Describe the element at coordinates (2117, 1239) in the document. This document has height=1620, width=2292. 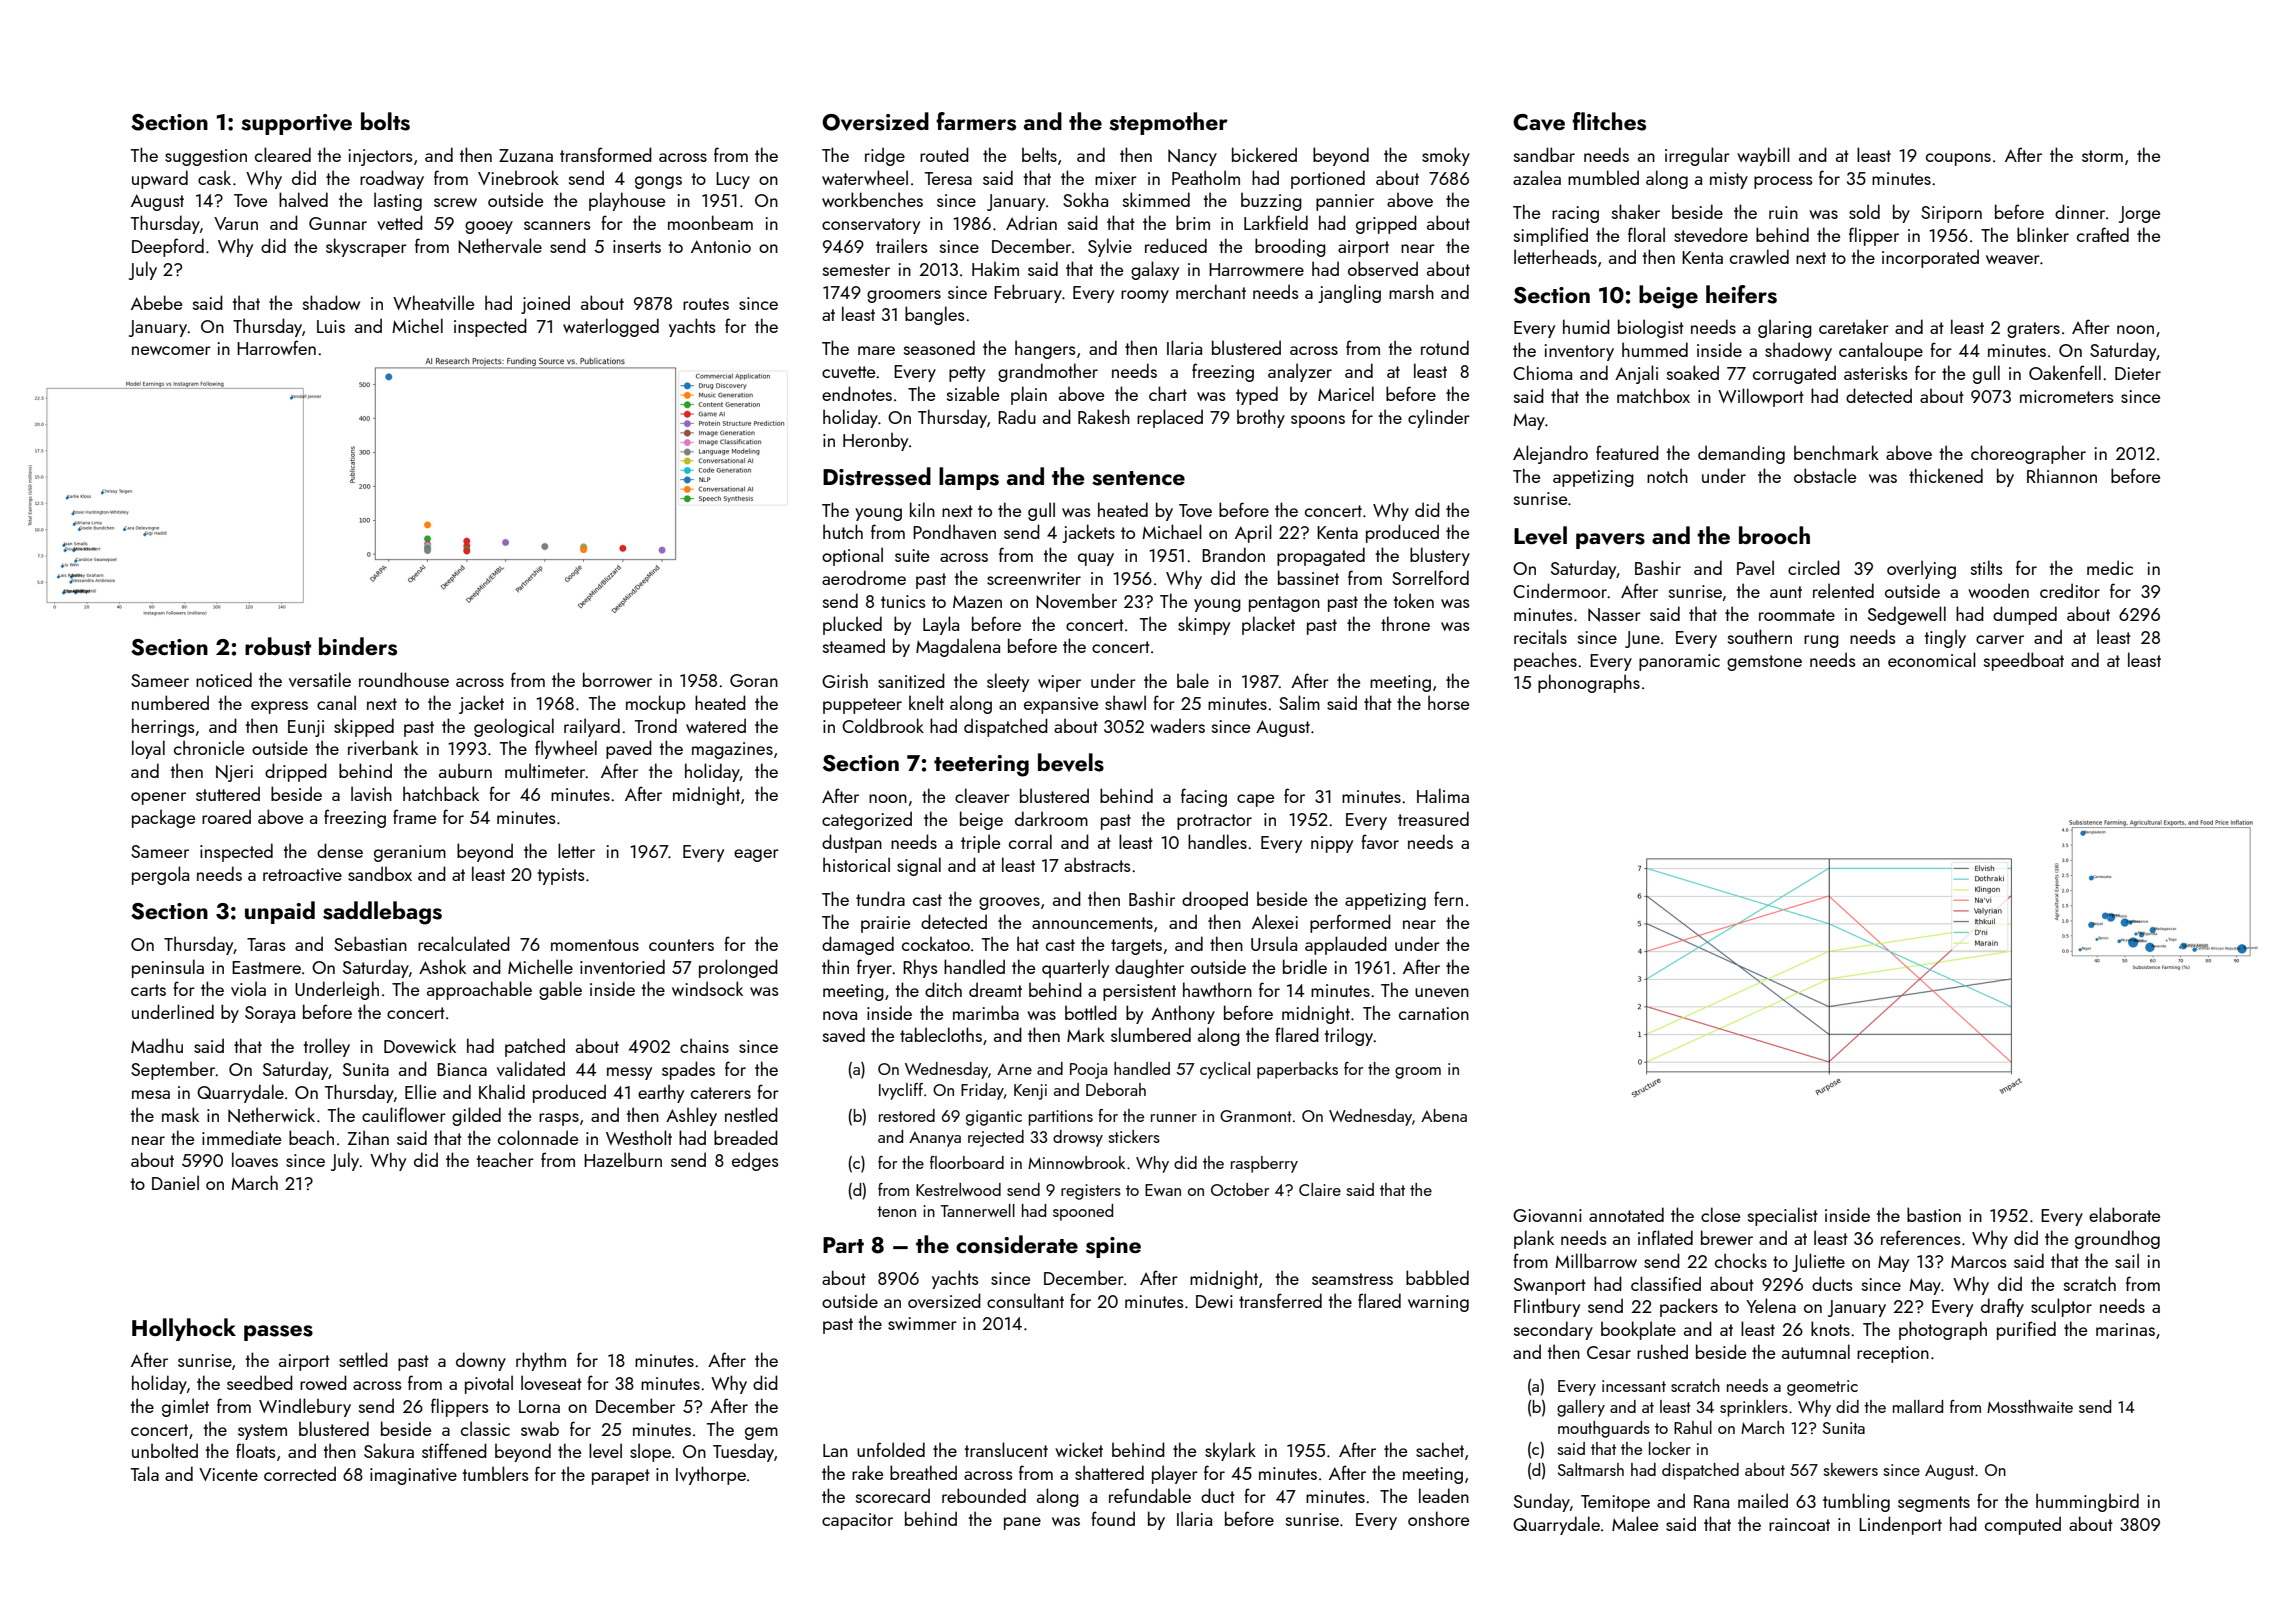
I see `groundhog` at that location.
